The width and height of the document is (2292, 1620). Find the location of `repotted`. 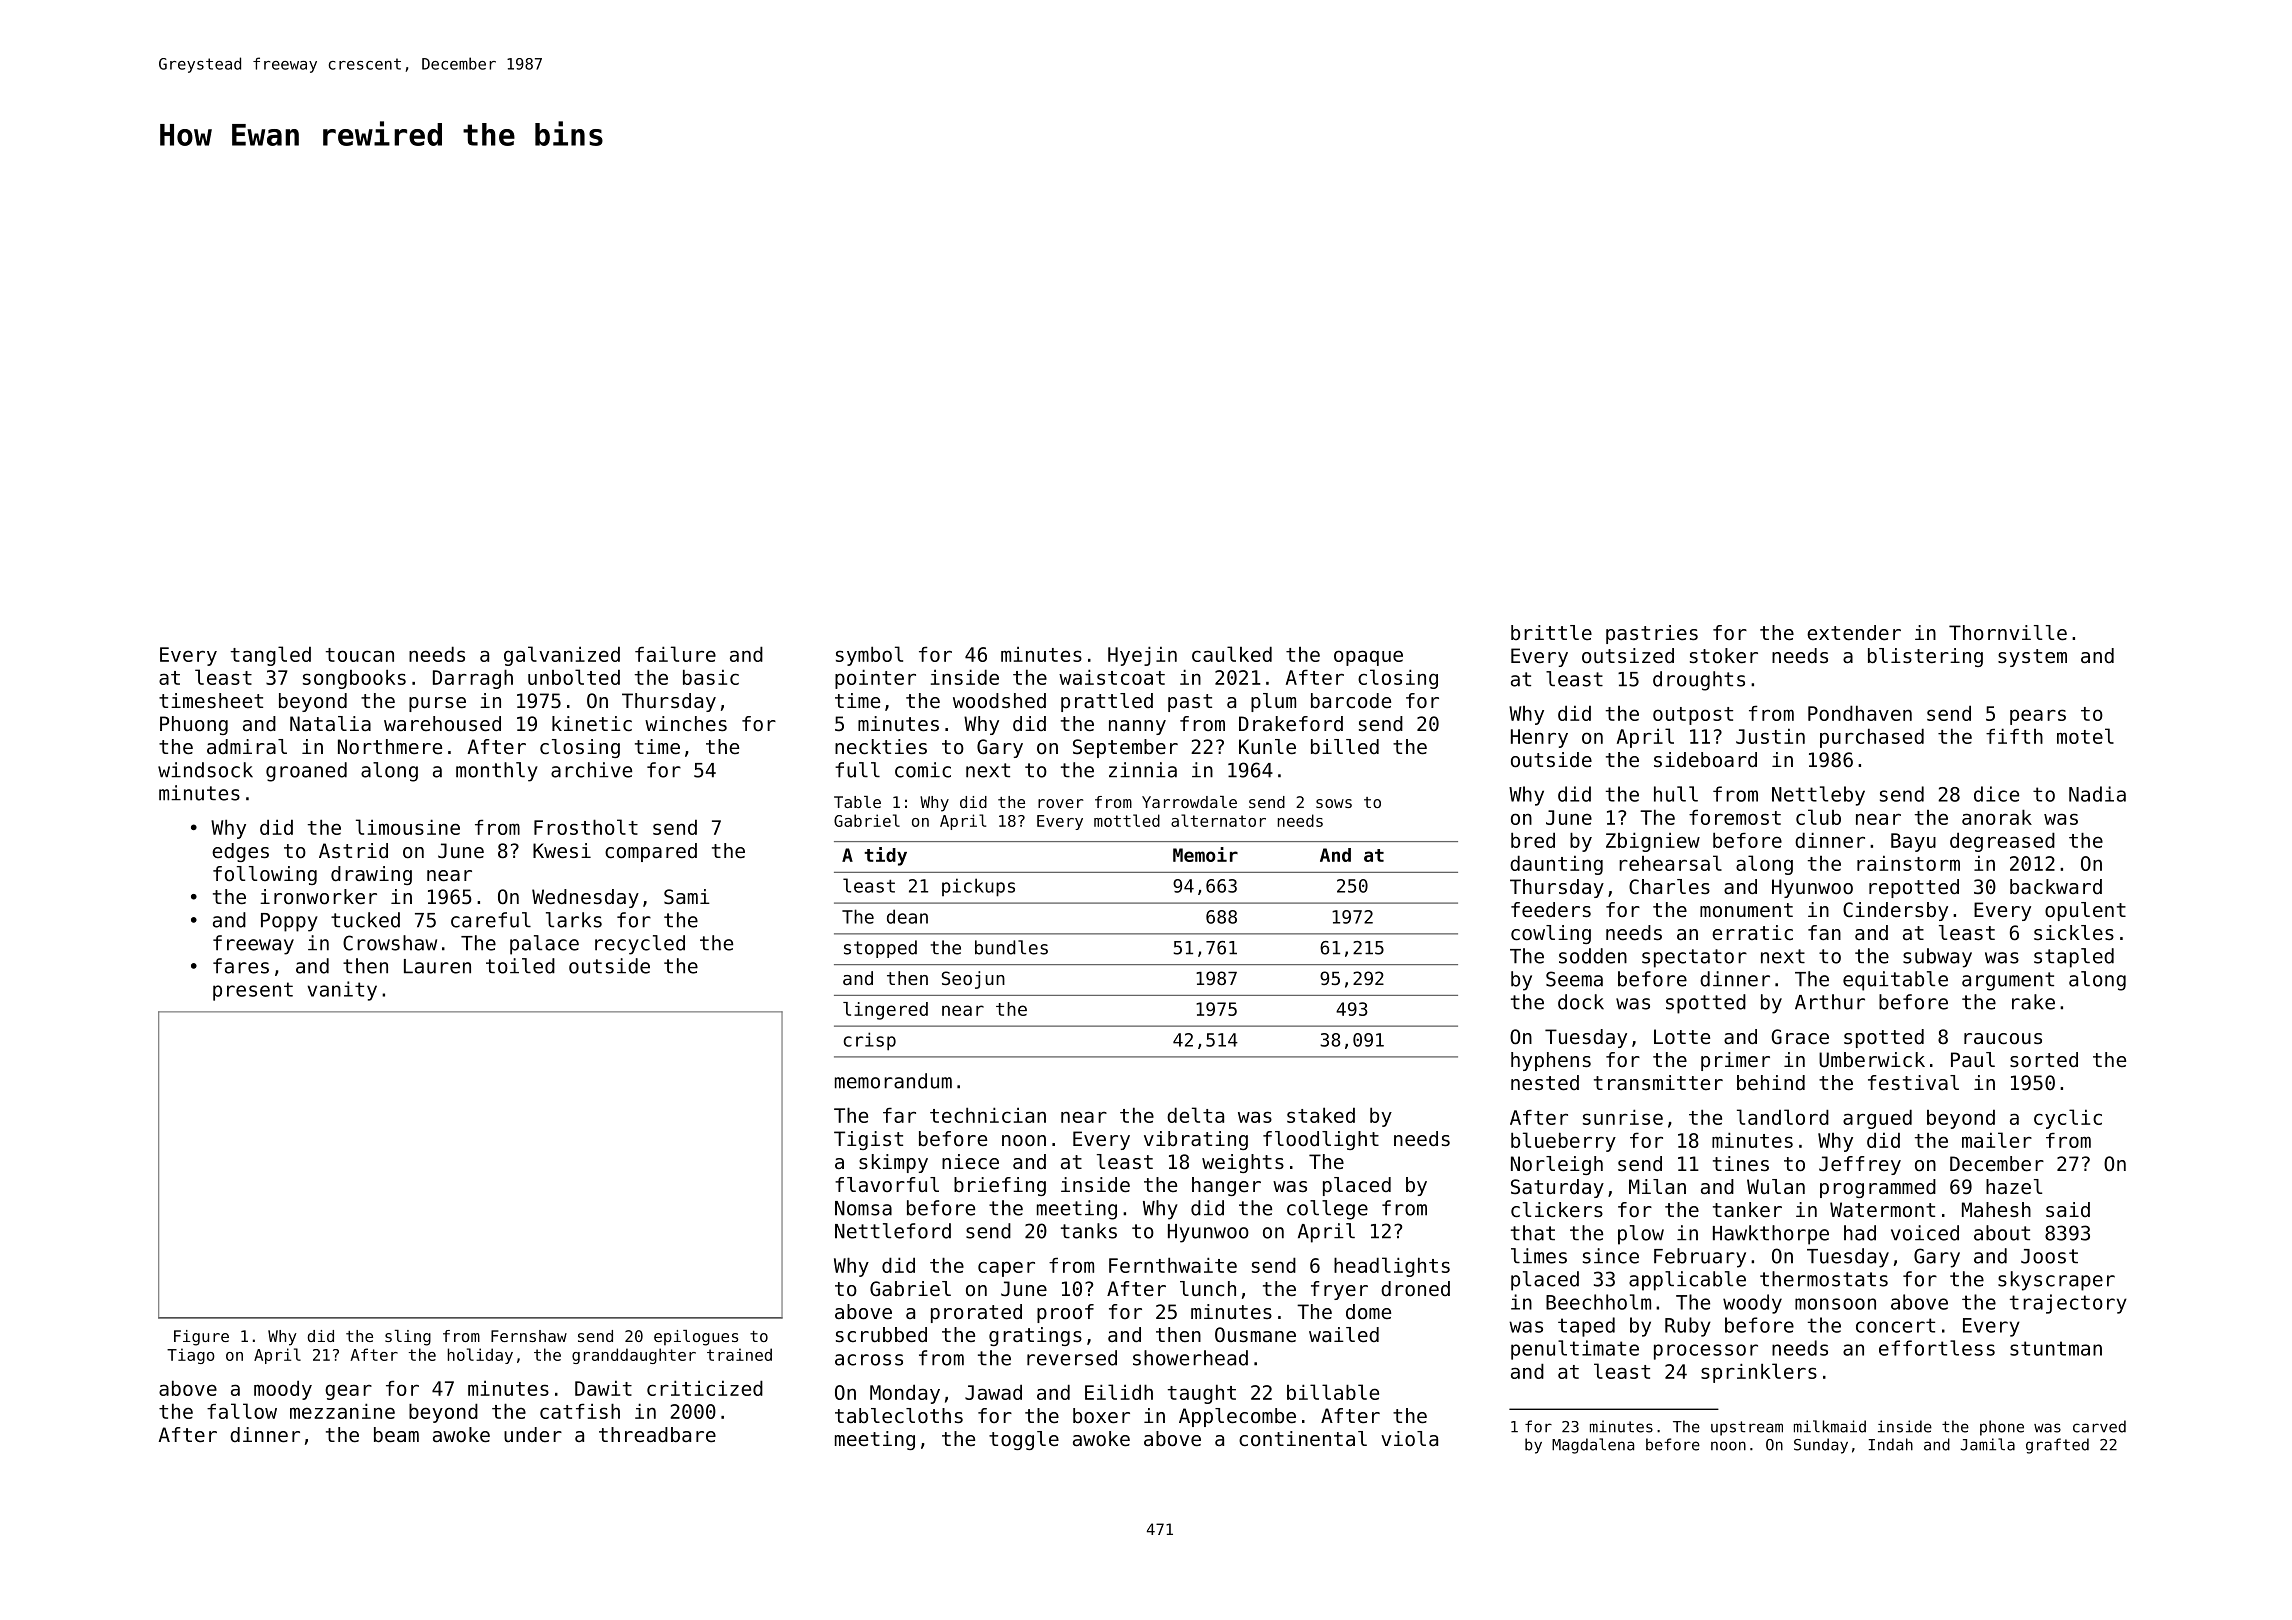

repotted is located at coordinates (1914, 888).
